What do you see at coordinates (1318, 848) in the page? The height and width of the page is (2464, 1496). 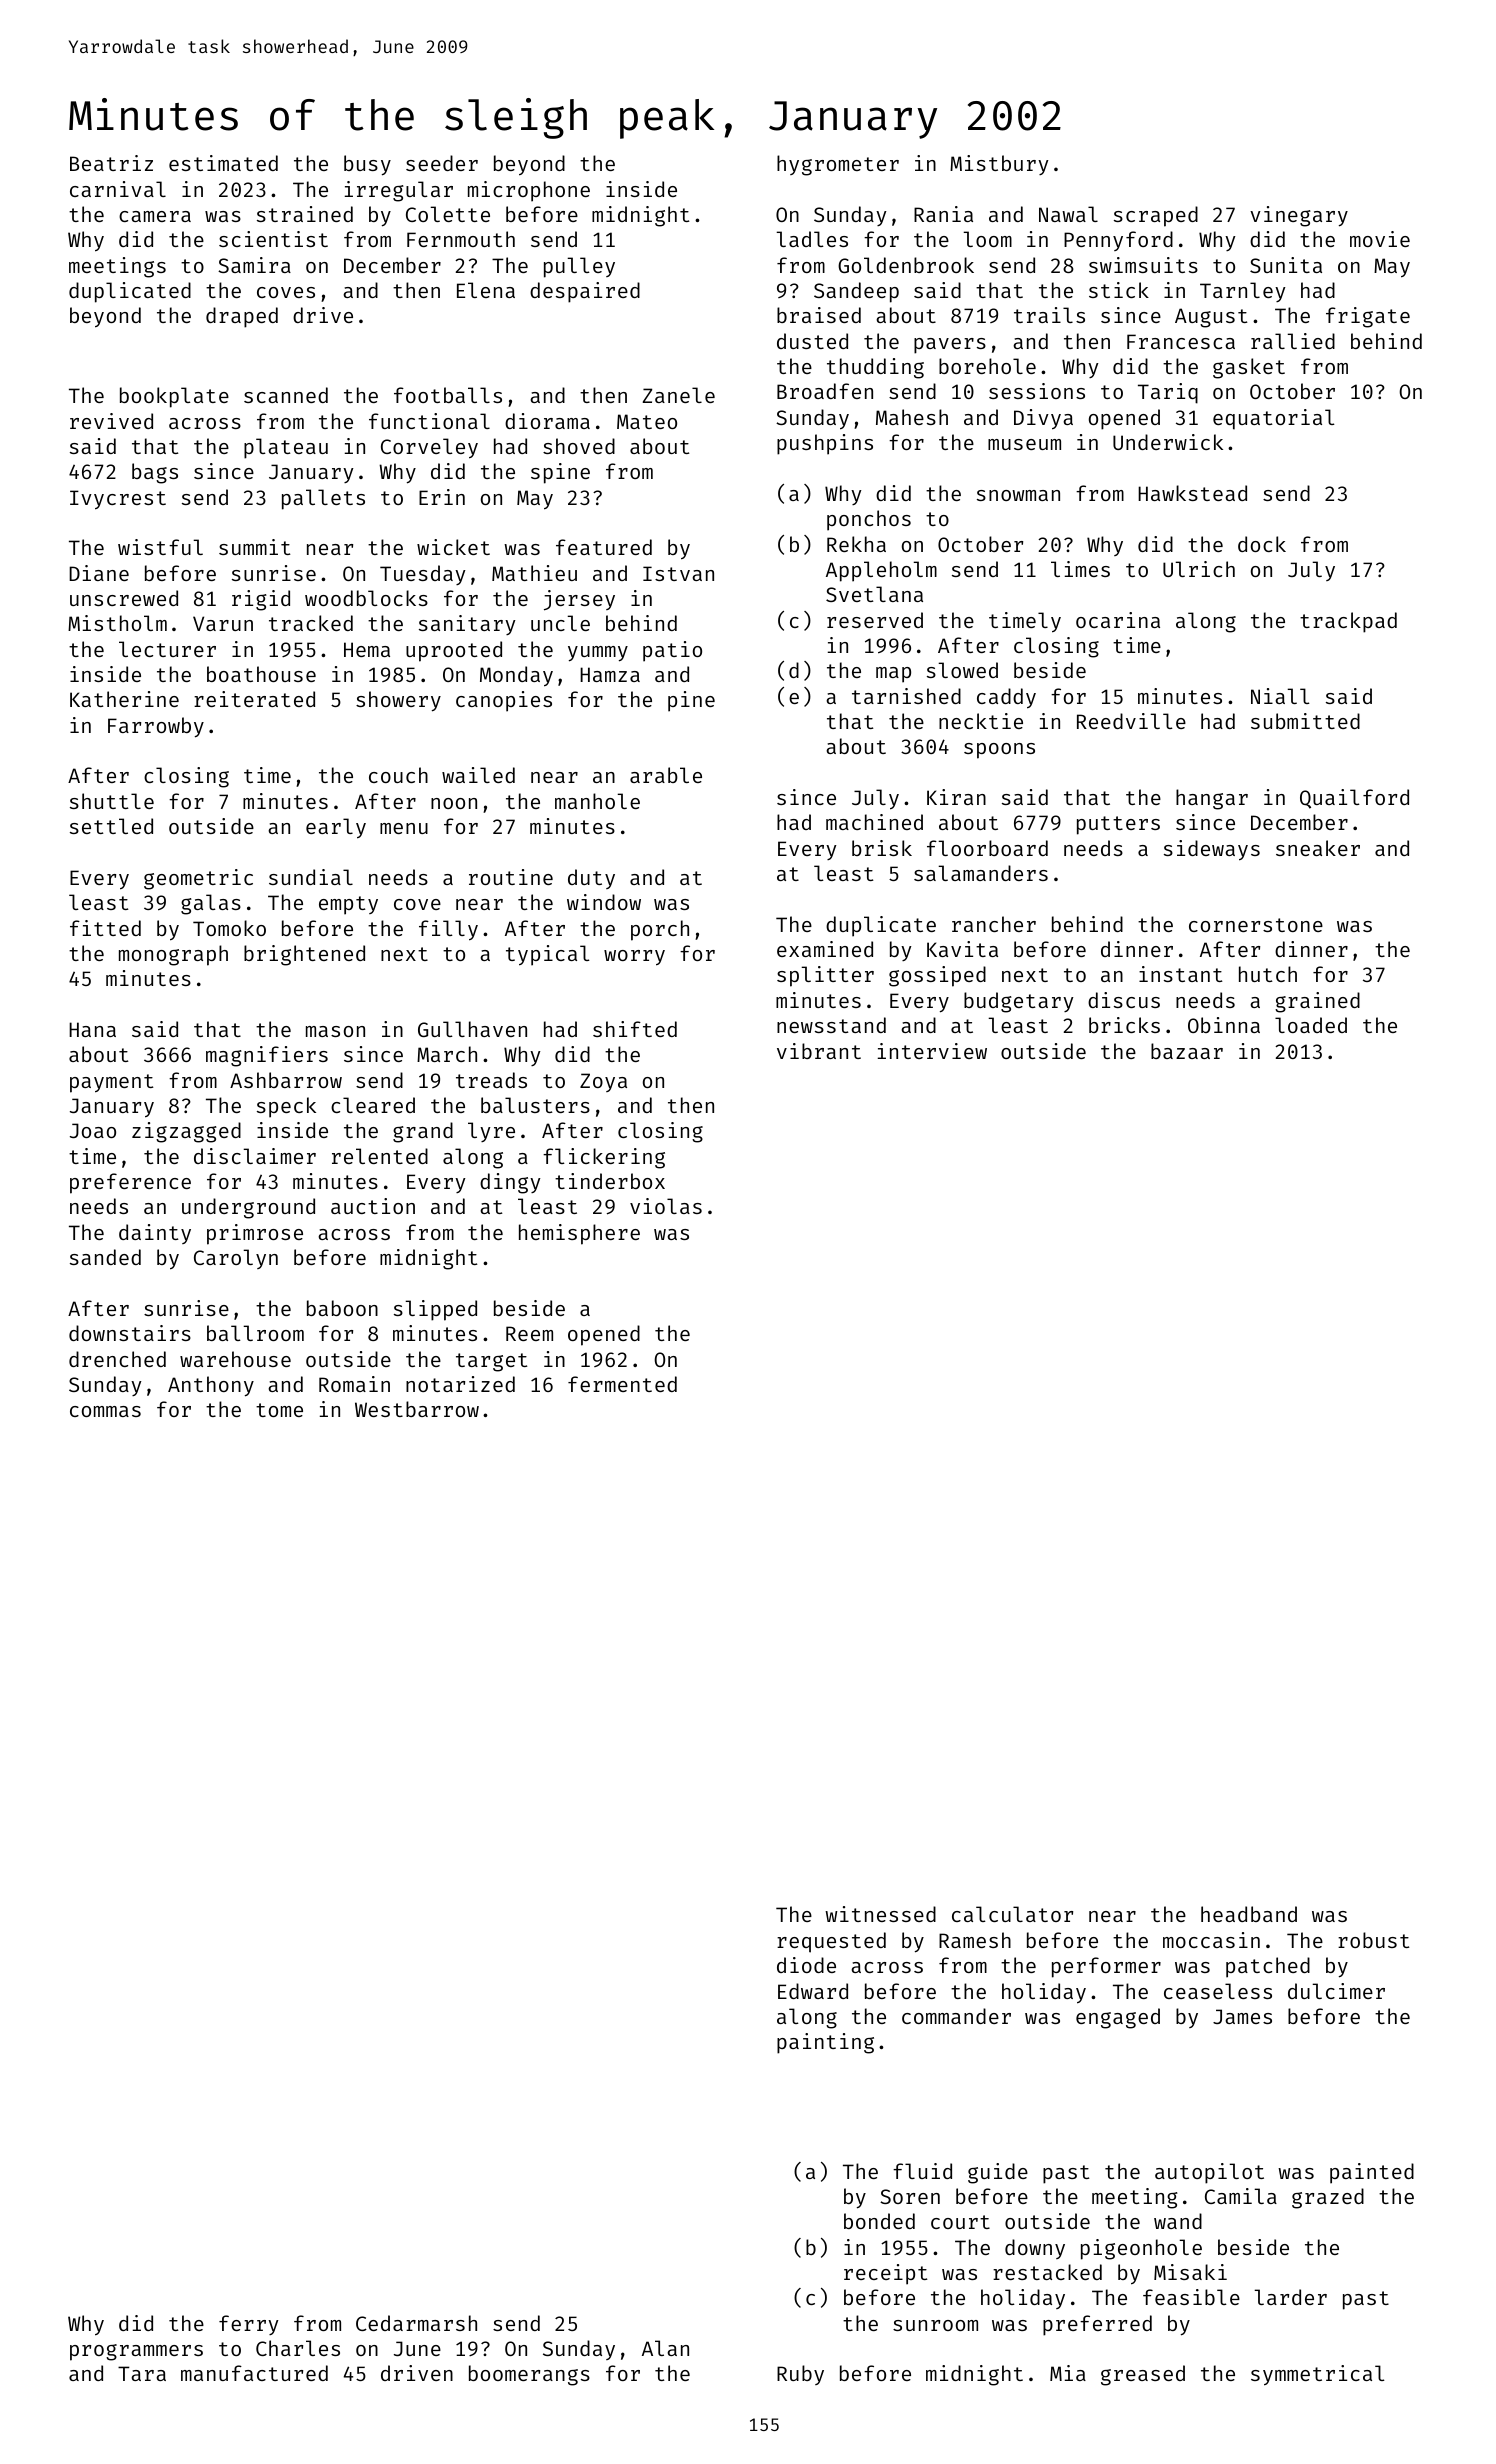 I see `sneaker` at bounding box center [1318, 848].
